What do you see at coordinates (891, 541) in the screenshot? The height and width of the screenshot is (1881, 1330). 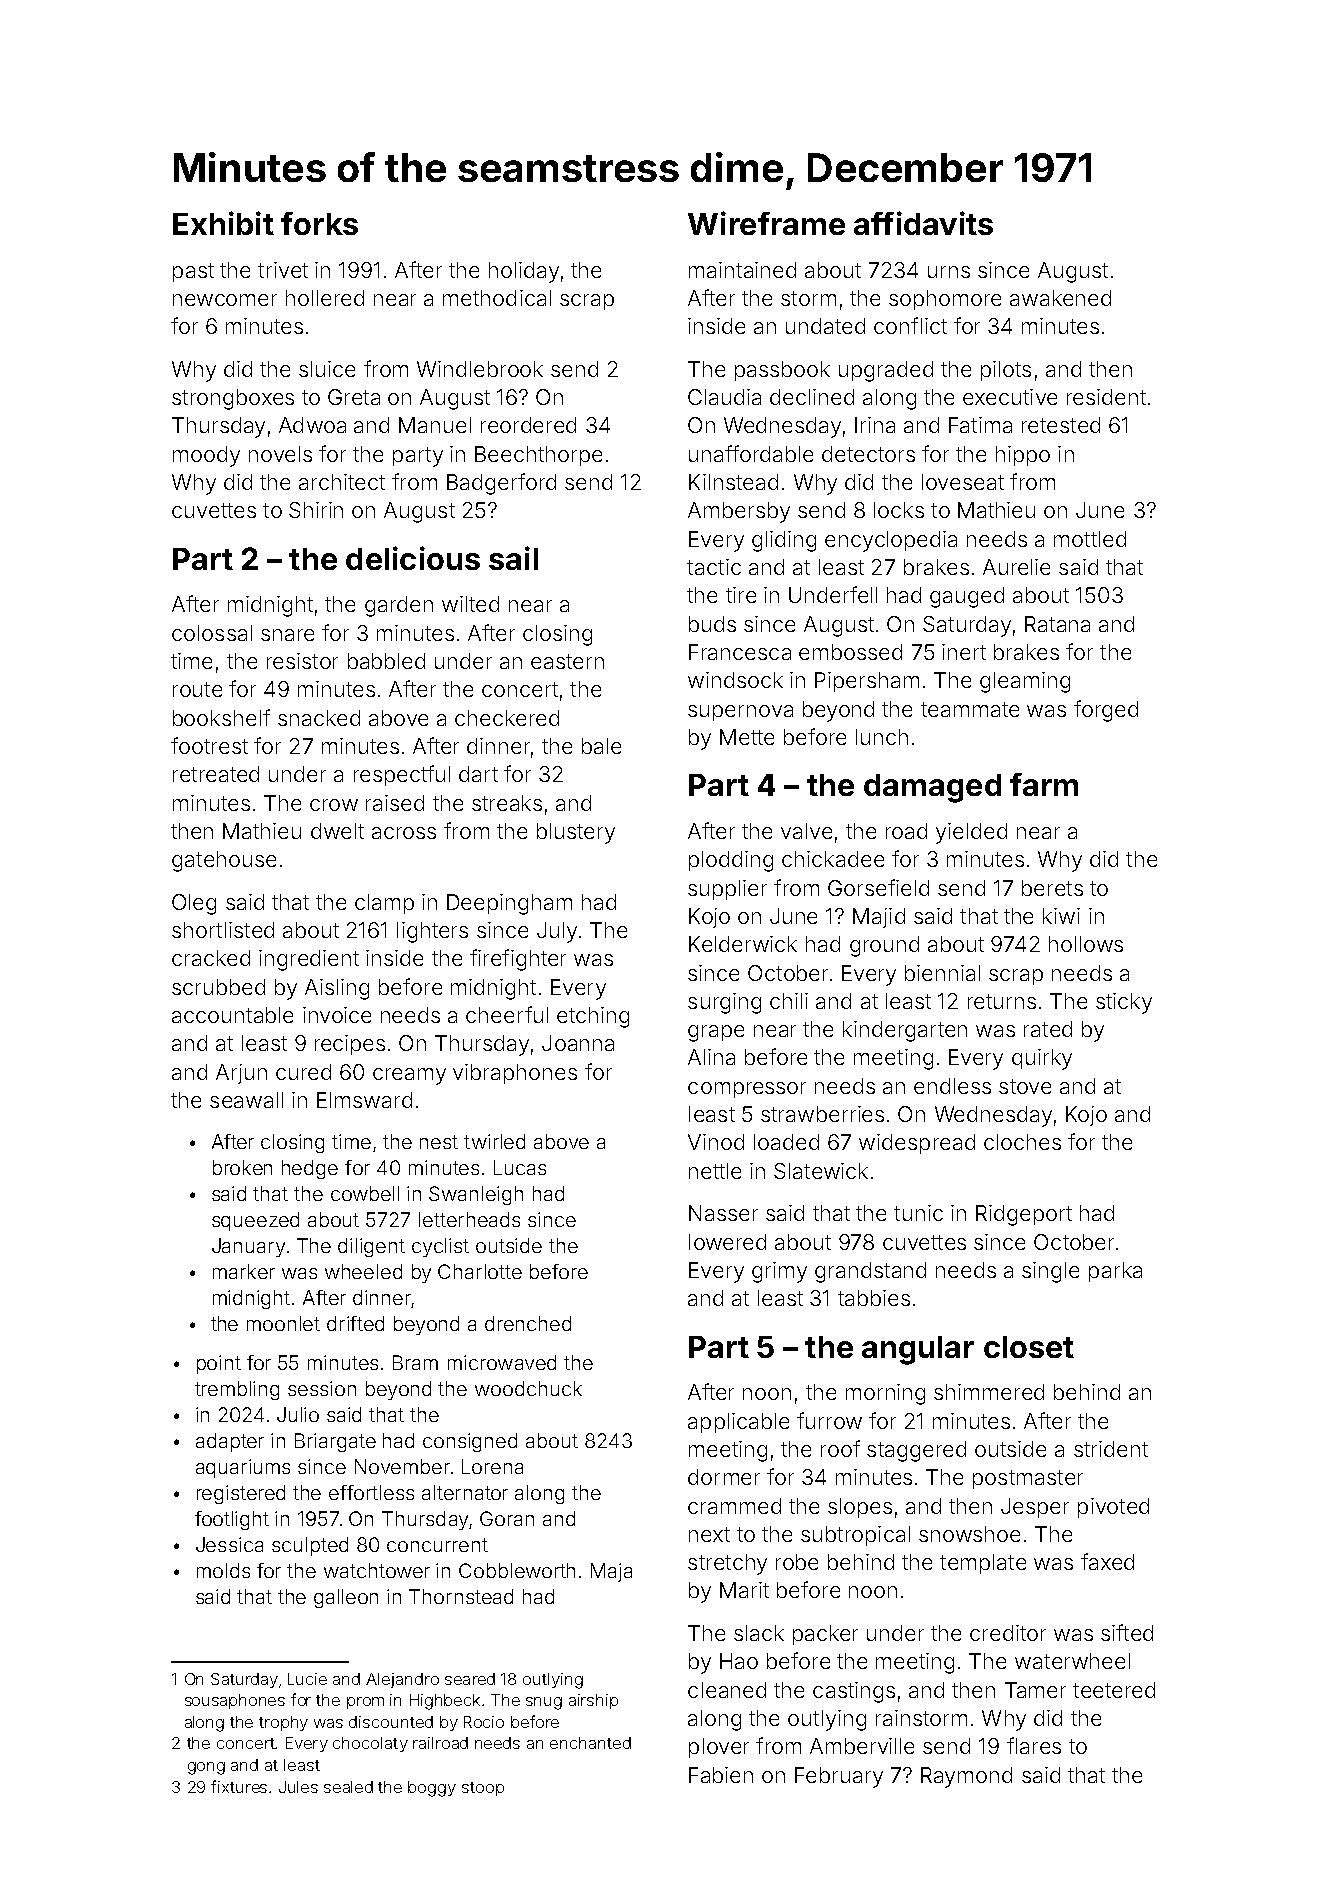 I see `encyclopedia` at bounding box center [891, 541].
